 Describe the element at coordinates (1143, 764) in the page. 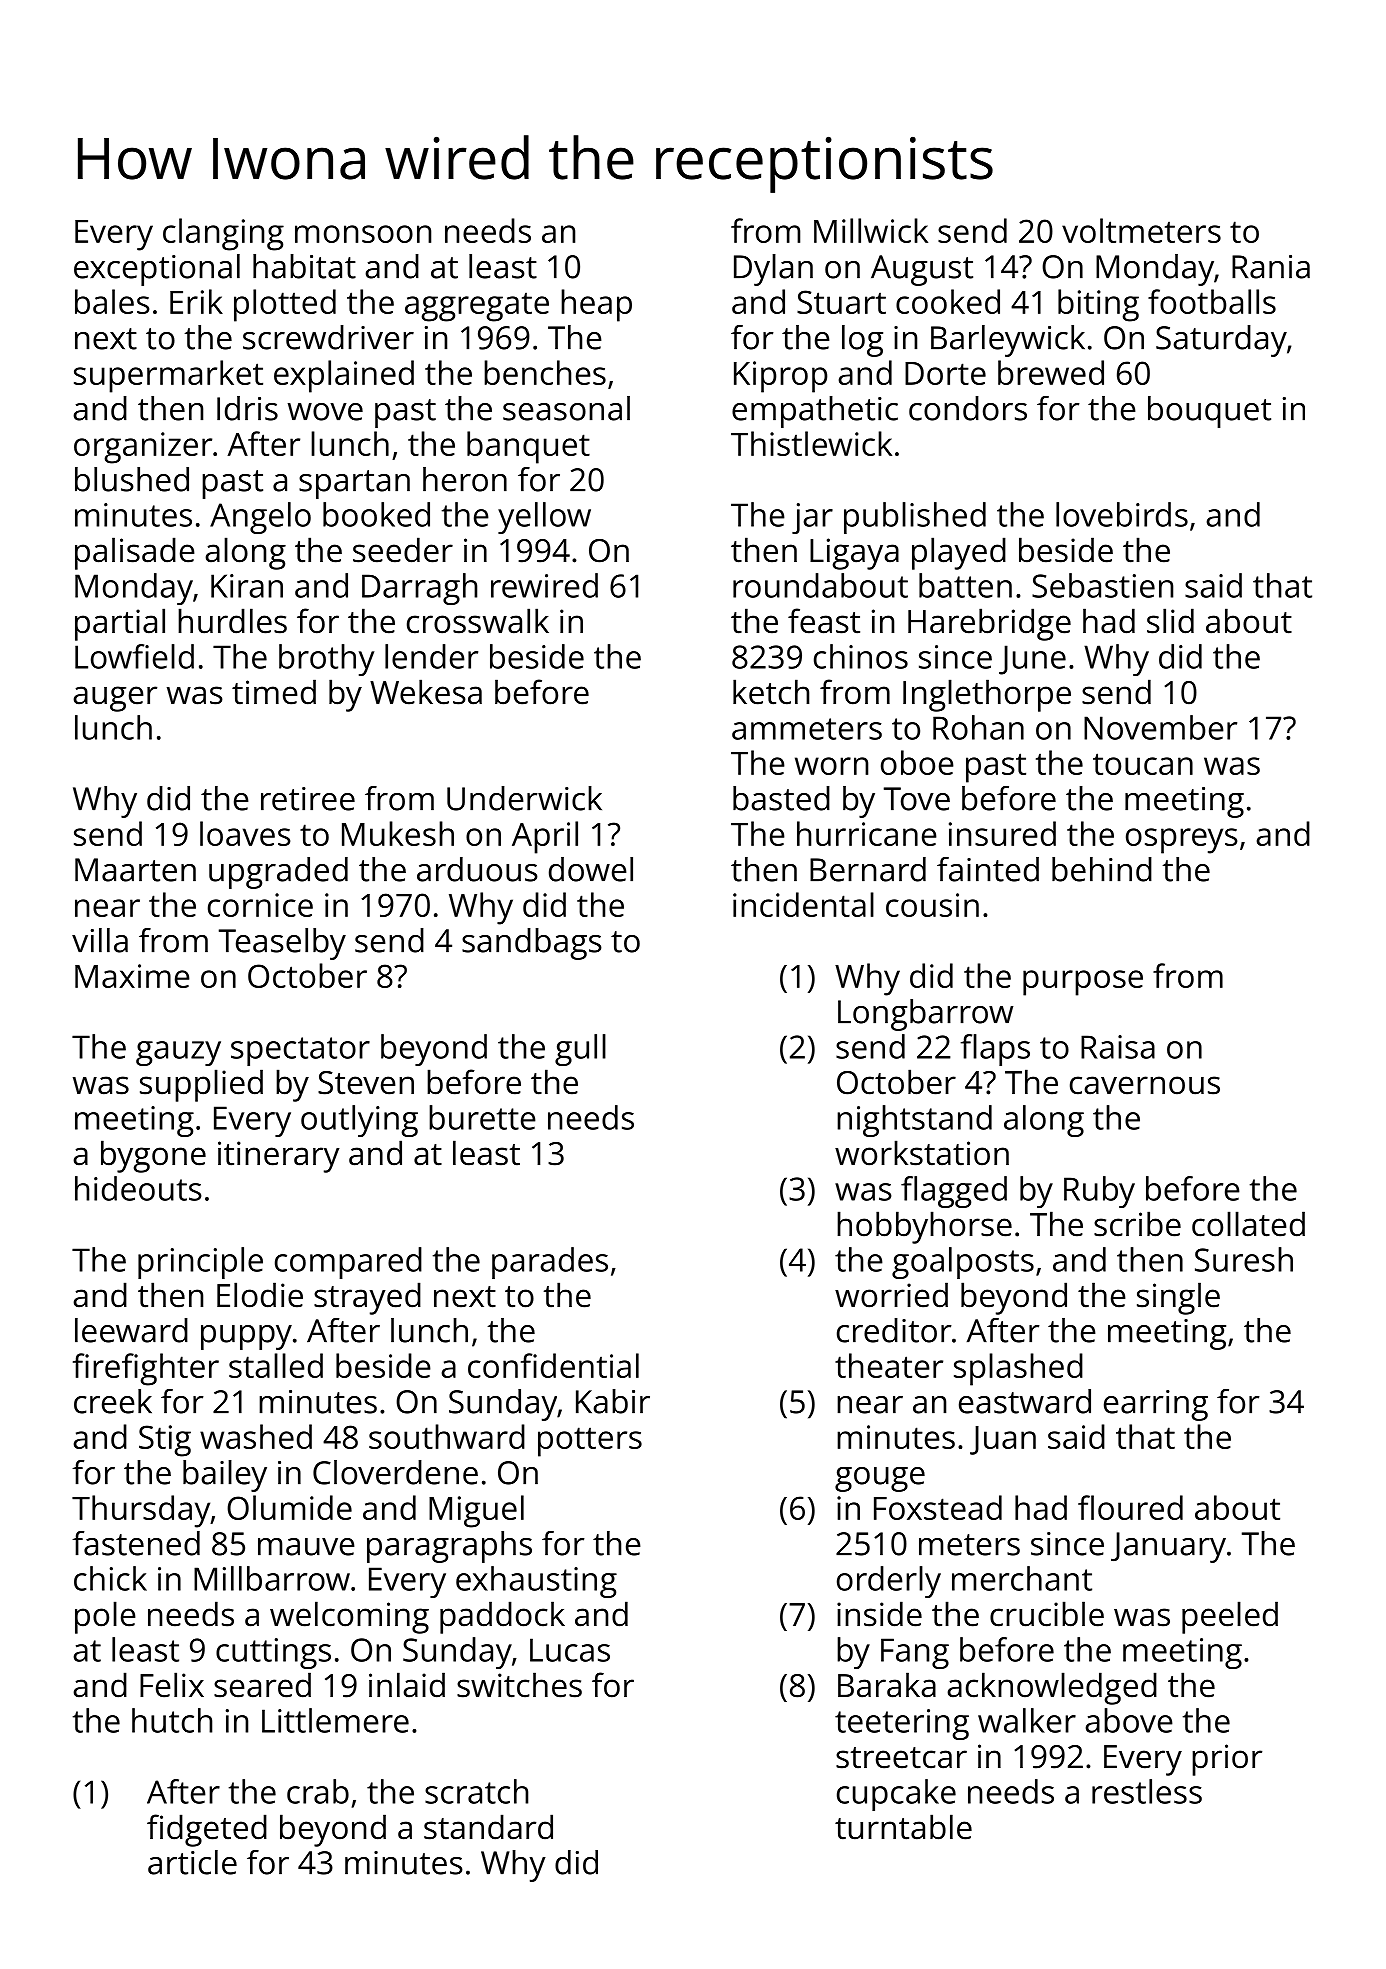

I see `toucan` at that location.
